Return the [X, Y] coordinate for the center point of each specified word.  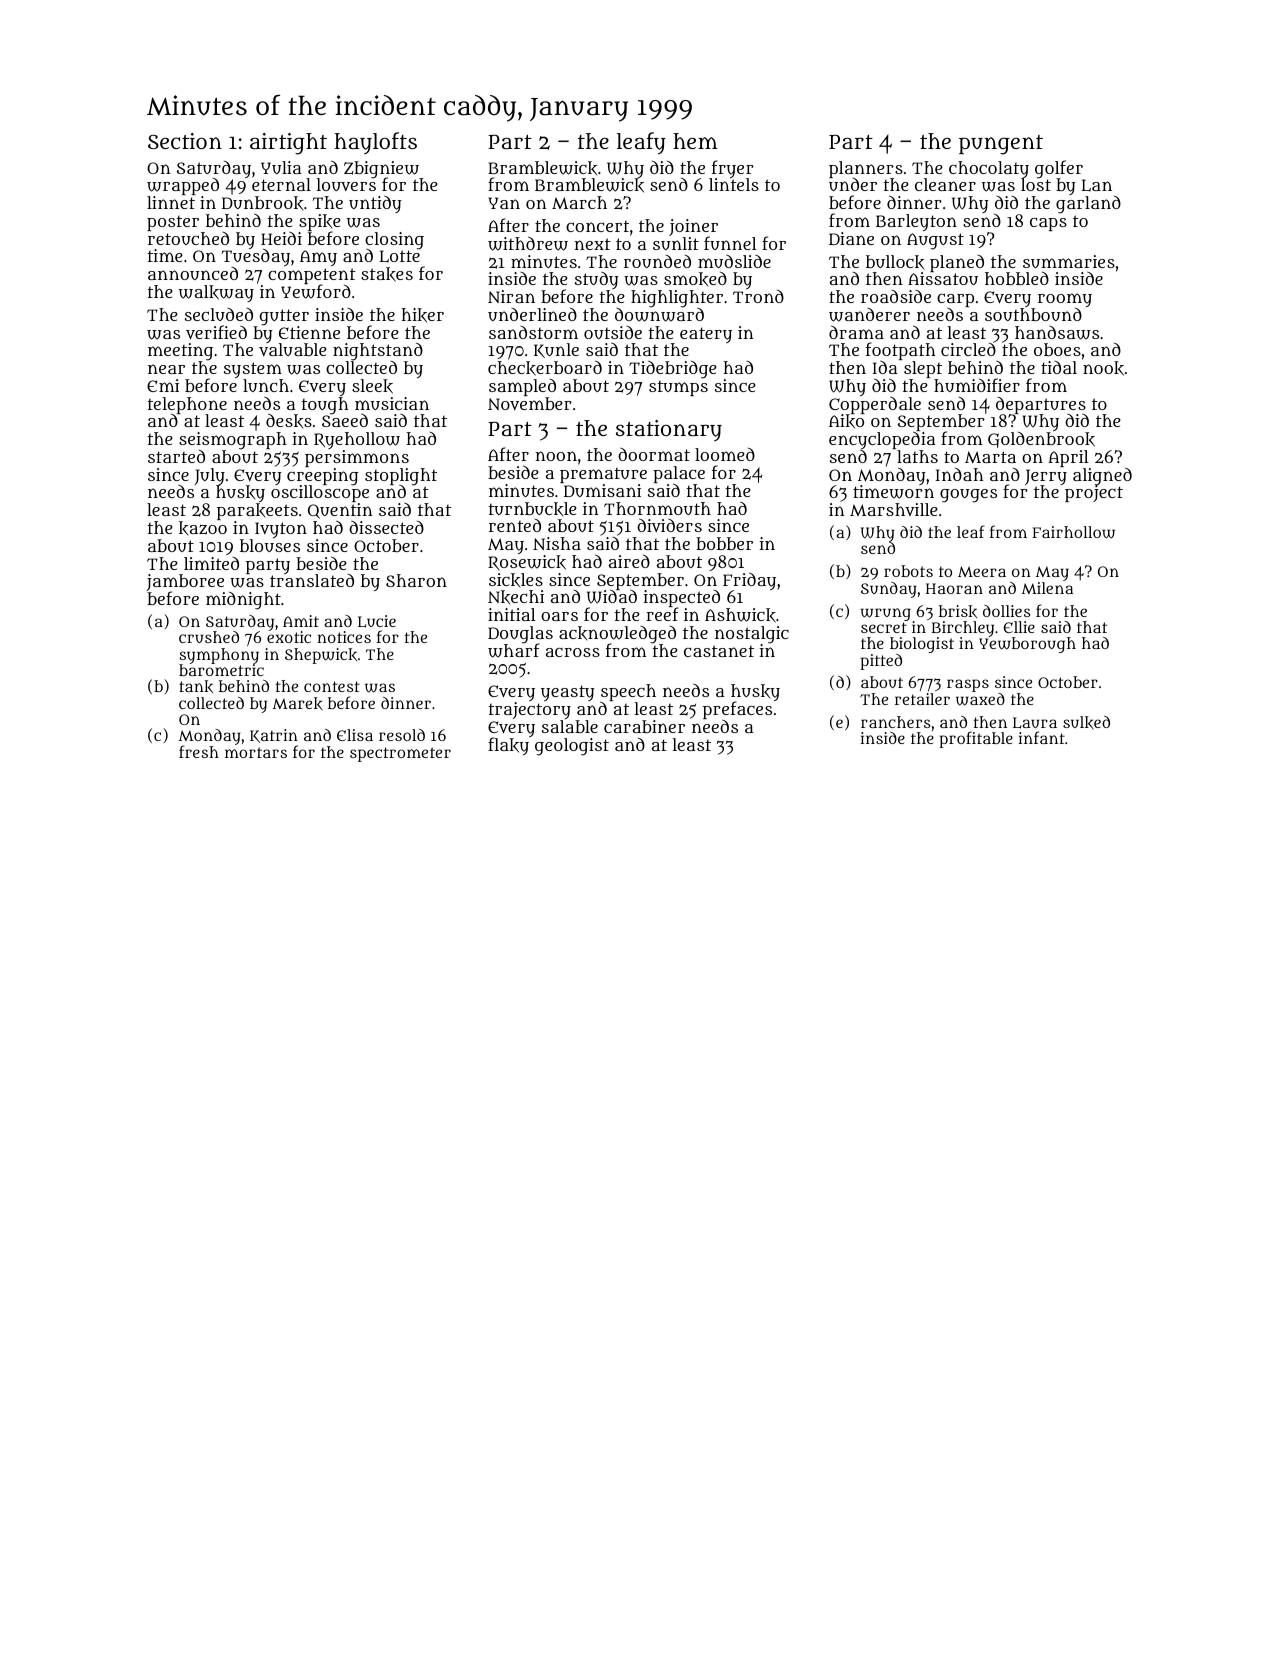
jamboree [185, 583]
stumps [678, 388]
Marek [298, 703]
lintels [734, 184]
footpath [901, 351]
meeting [180, 352]
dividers [669, 525]
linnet [171, 202]
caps [1048, 224]
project [1094, 494]
